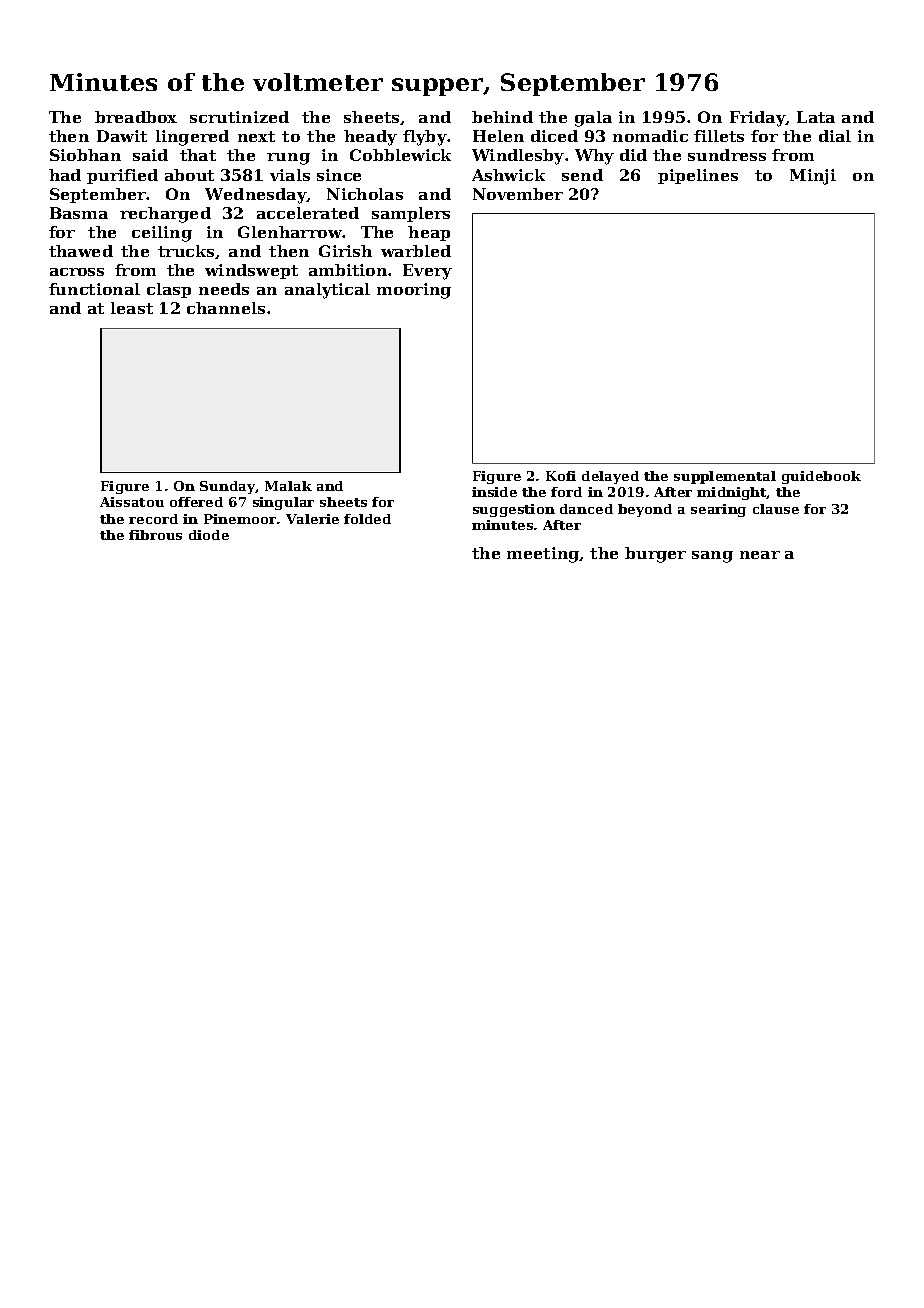  What do you see at coordinates (367, 519) in the screenshot?
I see `folded` at bounding box center [367, 519].
